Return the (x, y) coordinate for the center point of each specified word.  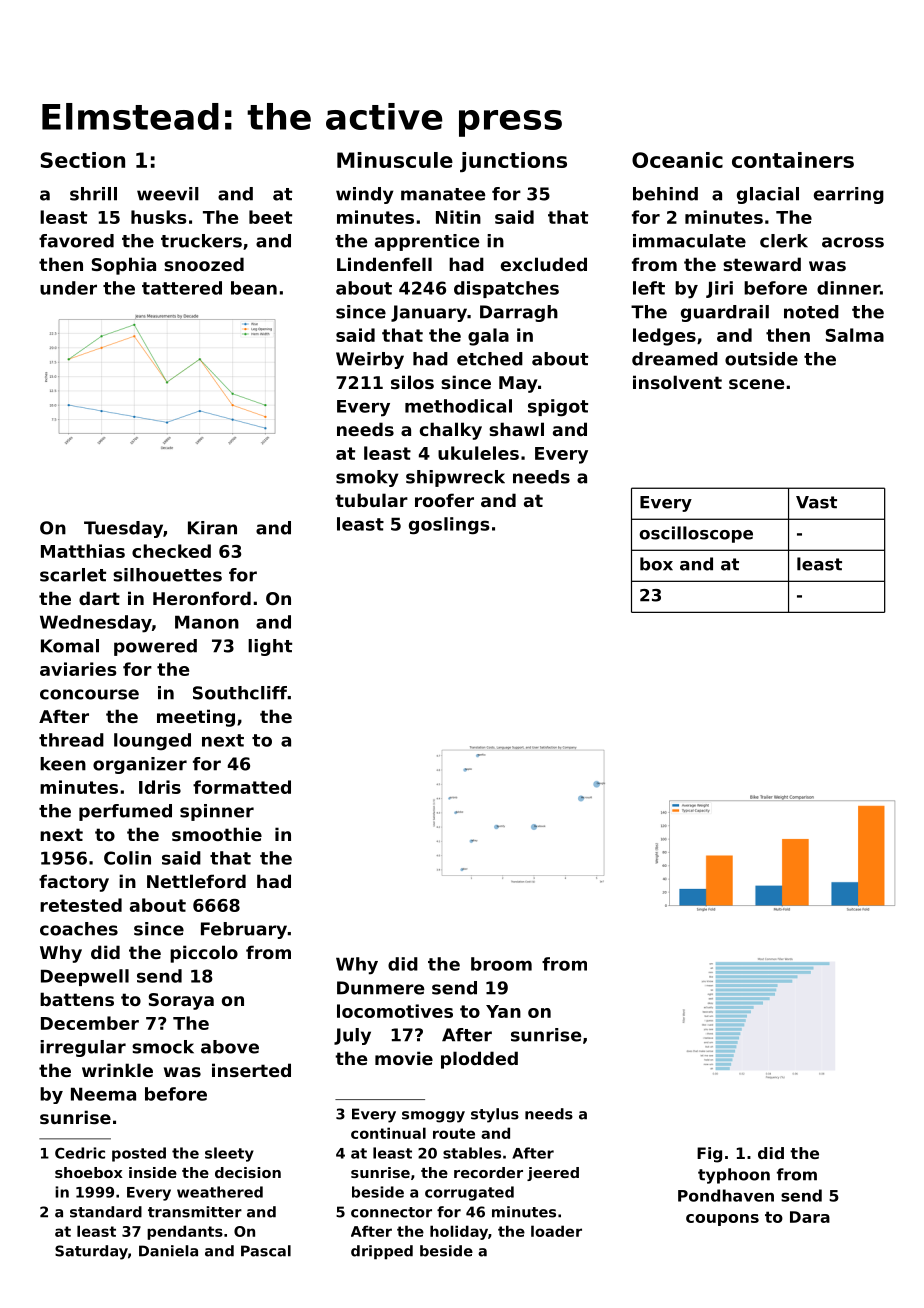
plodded (479, 1060)
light (270, 647)
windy (365, 195)
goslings (449, 526)
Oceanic (677, 160)
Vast (816, 502)
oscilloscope (696, 534)
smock (163, 1047)
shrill (93, 194)
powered (155, 647)
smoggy (433, 1117)
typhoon (734, 1176)
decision (248, 1172)
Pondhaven (726, 1195)
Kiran (212, 528)
